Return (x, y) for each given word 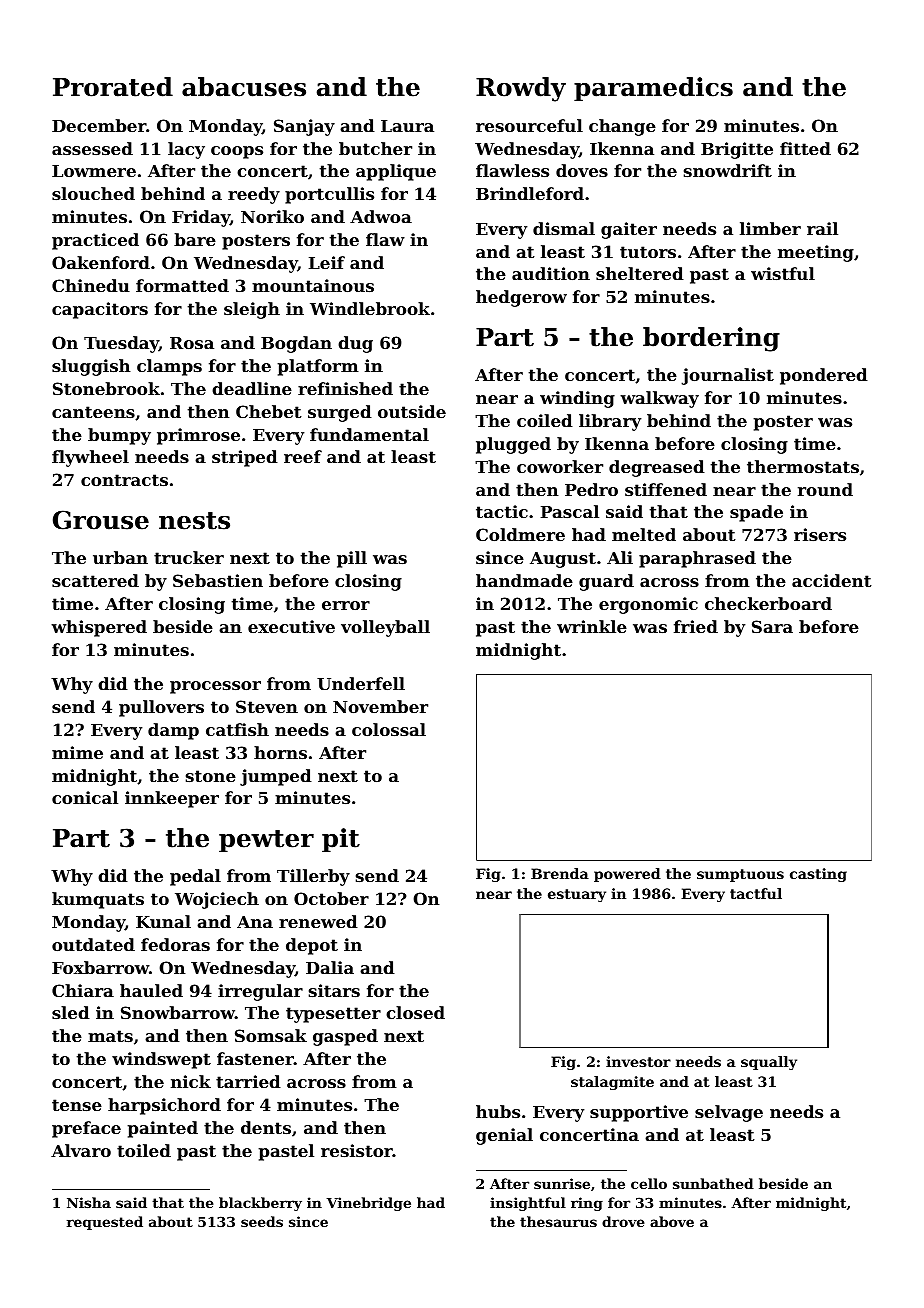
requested (105, 1223)
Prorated (113, 87)
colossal (389, 729)
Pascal (570, 511)
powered (627, 875)
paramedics (653, 89)
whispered (99, 628)
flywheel (90, 458)
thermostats (803, 466)
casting (818, 875)
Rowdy (521, 89)
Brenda (560, 873)
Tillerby (313, 877)
